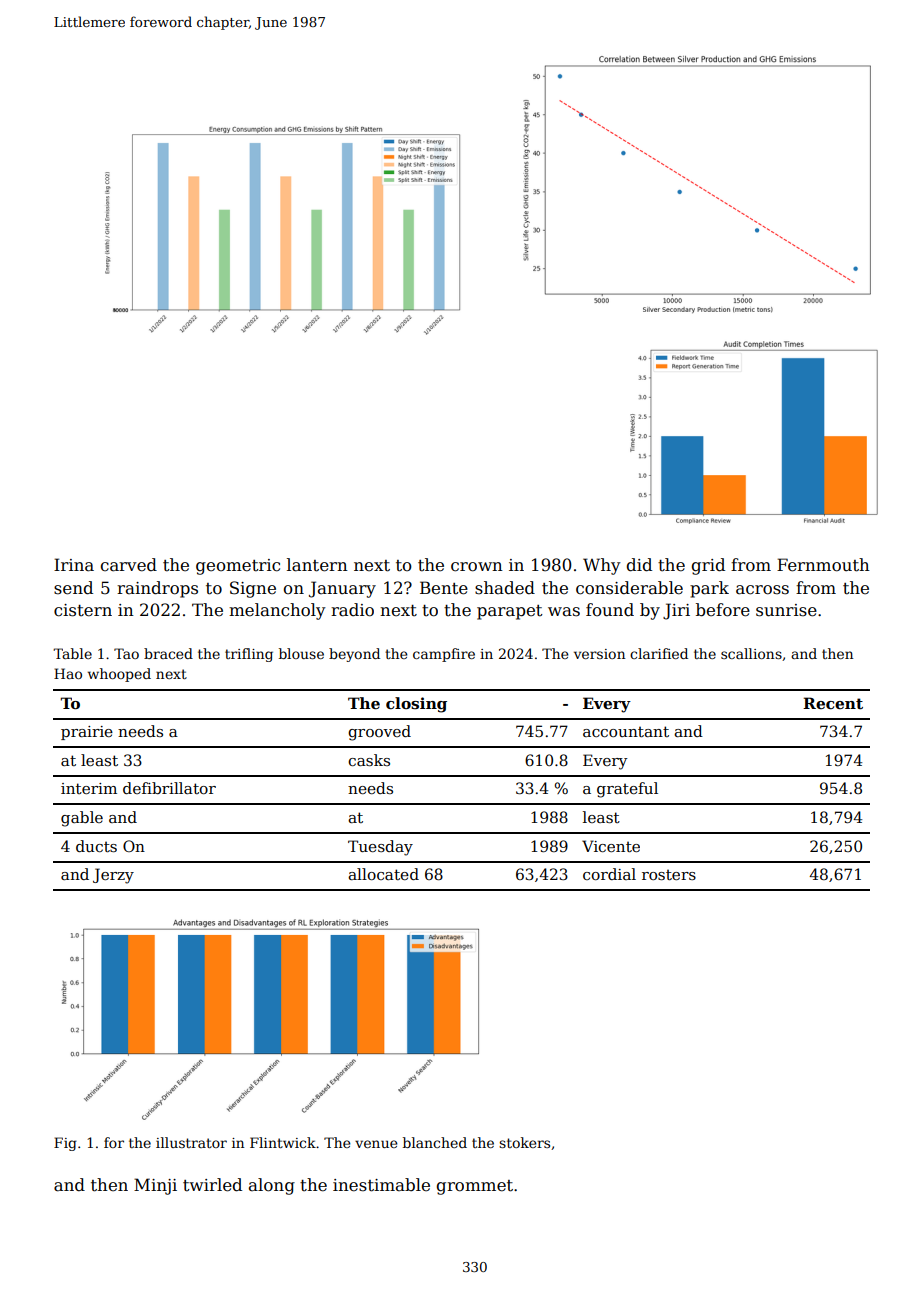 The image size is (924, 1308). Describe the element at coordinates (89, 788) in the screenshot. I see `interim` at that location.
